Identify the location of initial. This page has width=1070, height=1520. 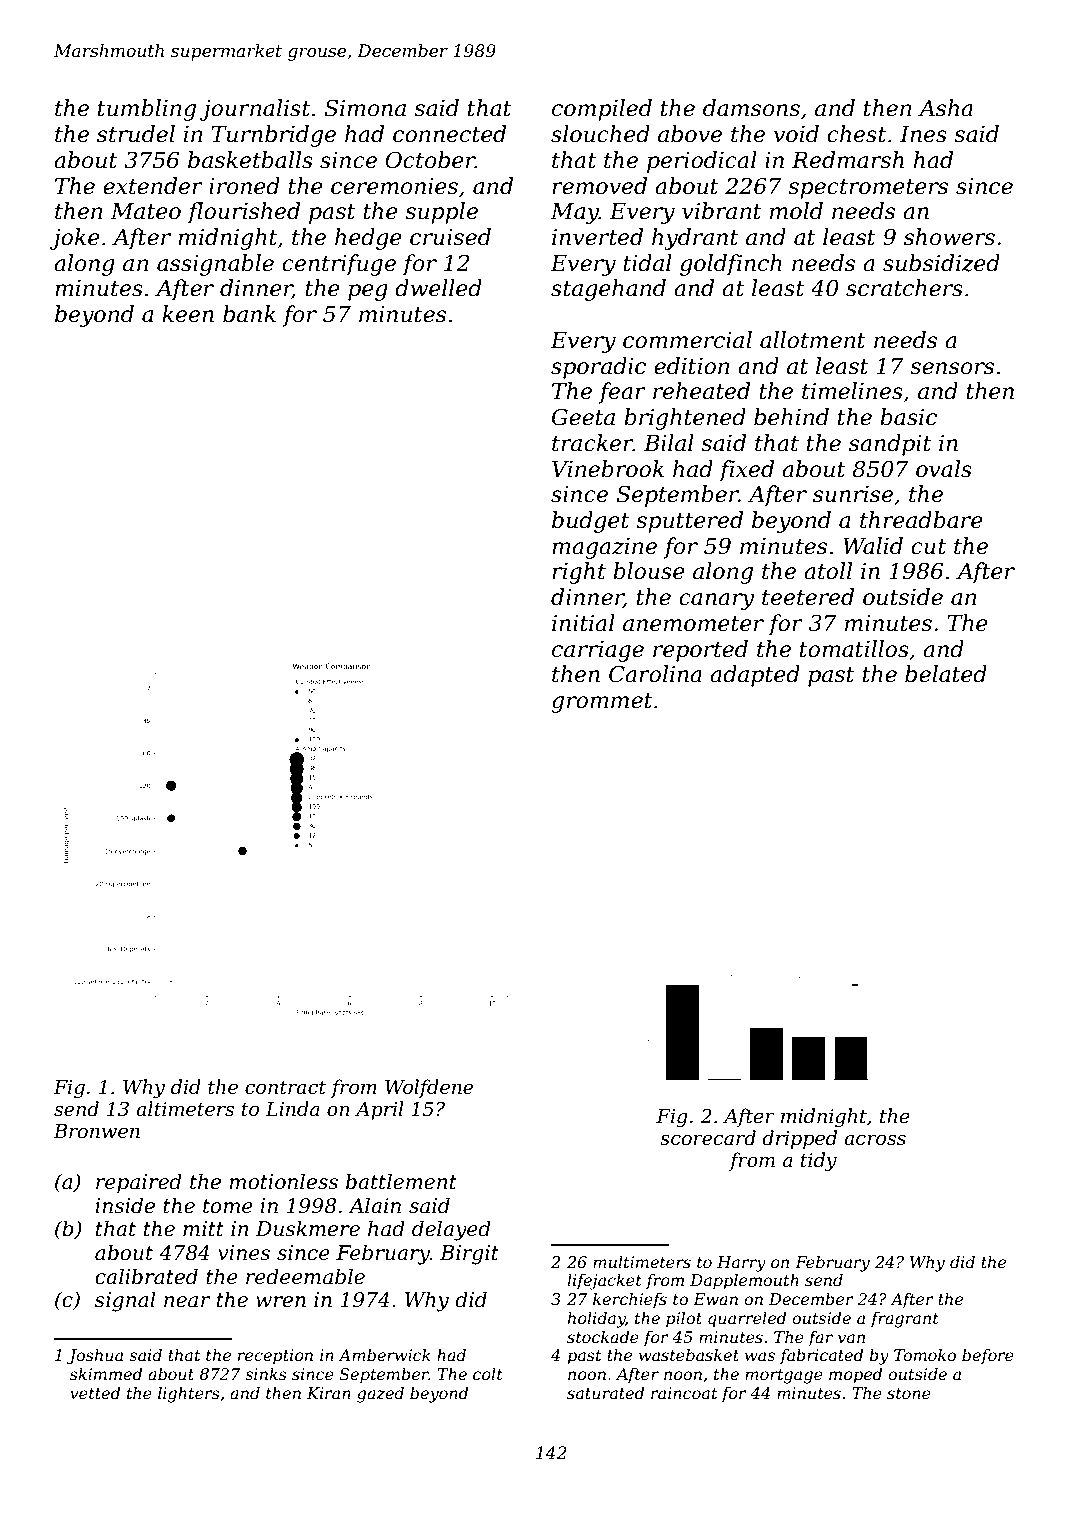
(583, 623).
